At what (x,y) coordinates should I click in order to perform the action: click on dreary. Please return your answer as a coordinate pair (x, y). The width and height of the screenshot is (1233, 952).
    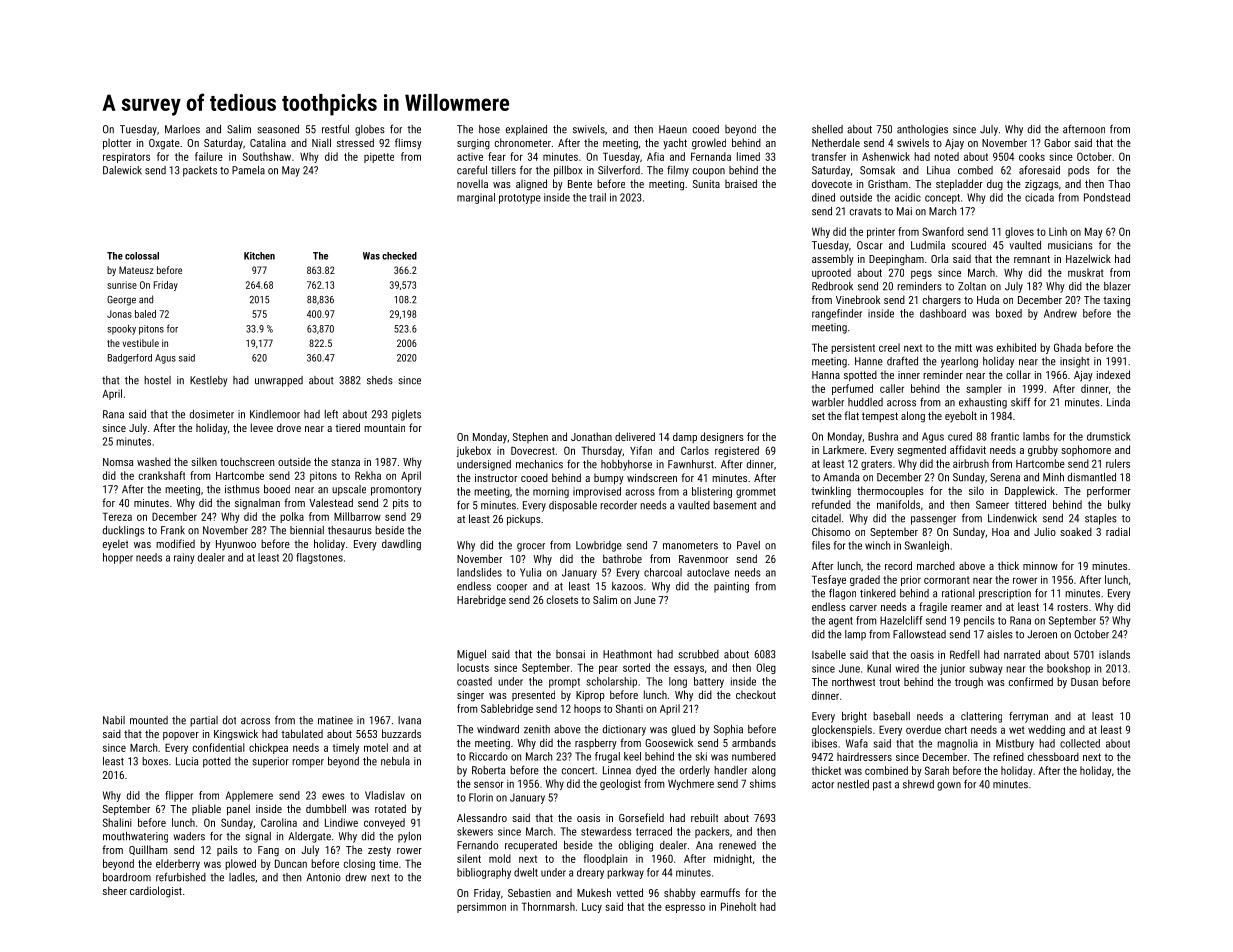
    Looking at the image, I should click on (590, 873).
